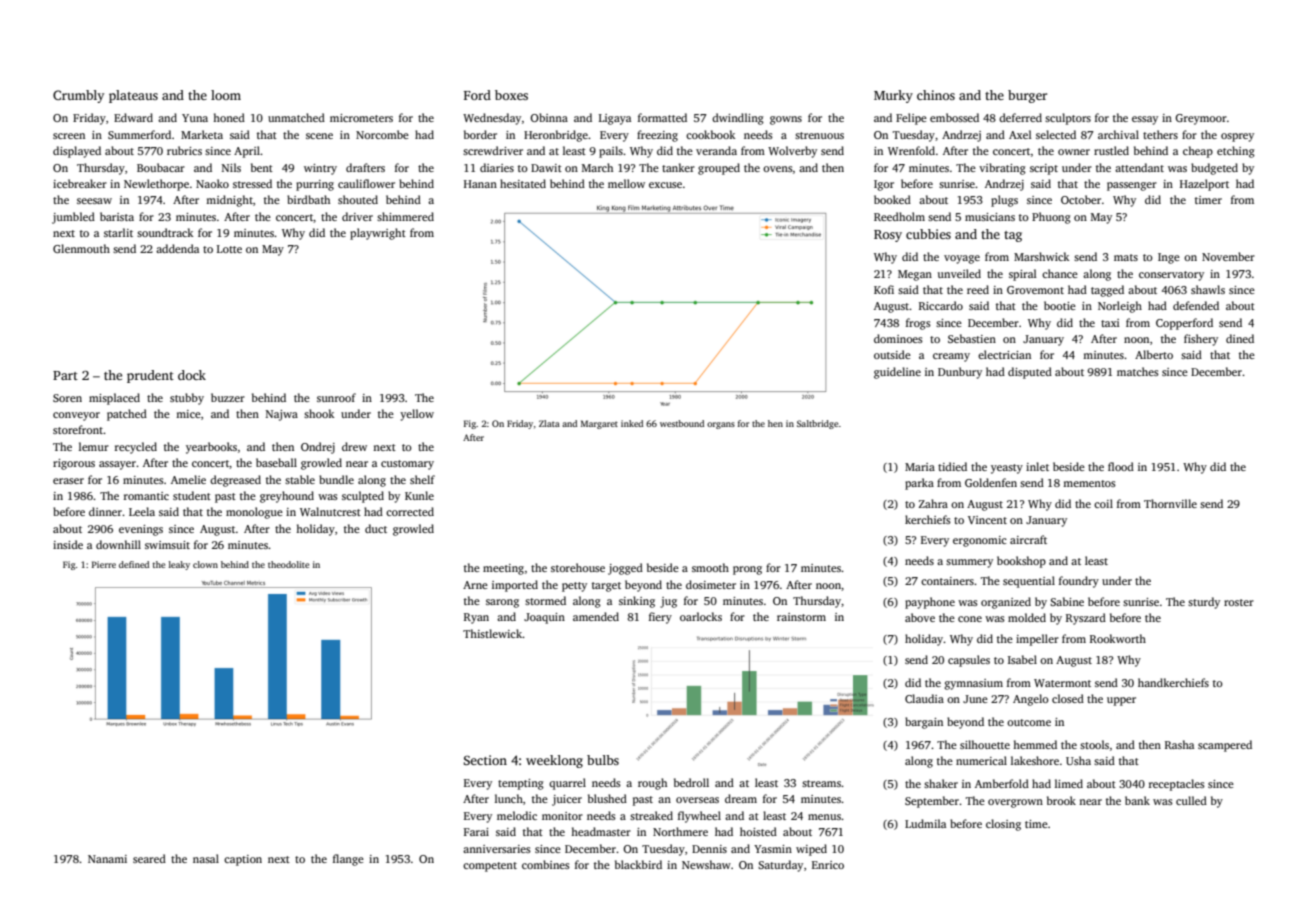 This image has width=1308, height=924. Describe the element at coordinates (1051, 218) in the image. I see `Phuong` at that location.
